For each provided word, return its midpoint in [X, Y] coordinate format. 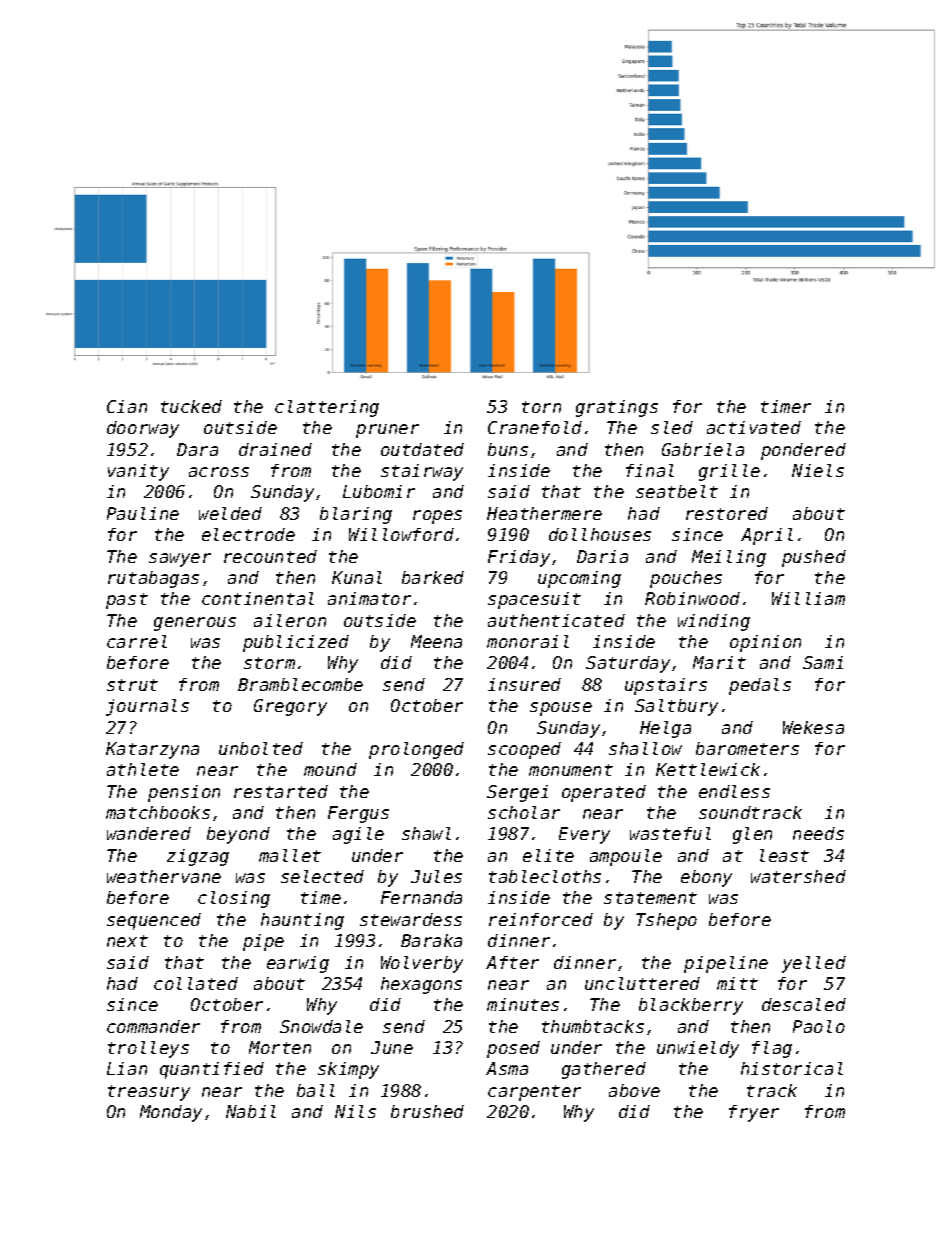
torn [541, 407]
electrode [248, 534]
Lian [127, 1068]
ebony [706, 878]
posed [513, 1049]
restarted [281, 791]
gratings [617, 408]
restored [727, 513]
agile [358, 835]
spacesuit [534, 600]
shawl [426, 833]
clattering [327, 408]
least [784, 855]
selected [322, 876]
